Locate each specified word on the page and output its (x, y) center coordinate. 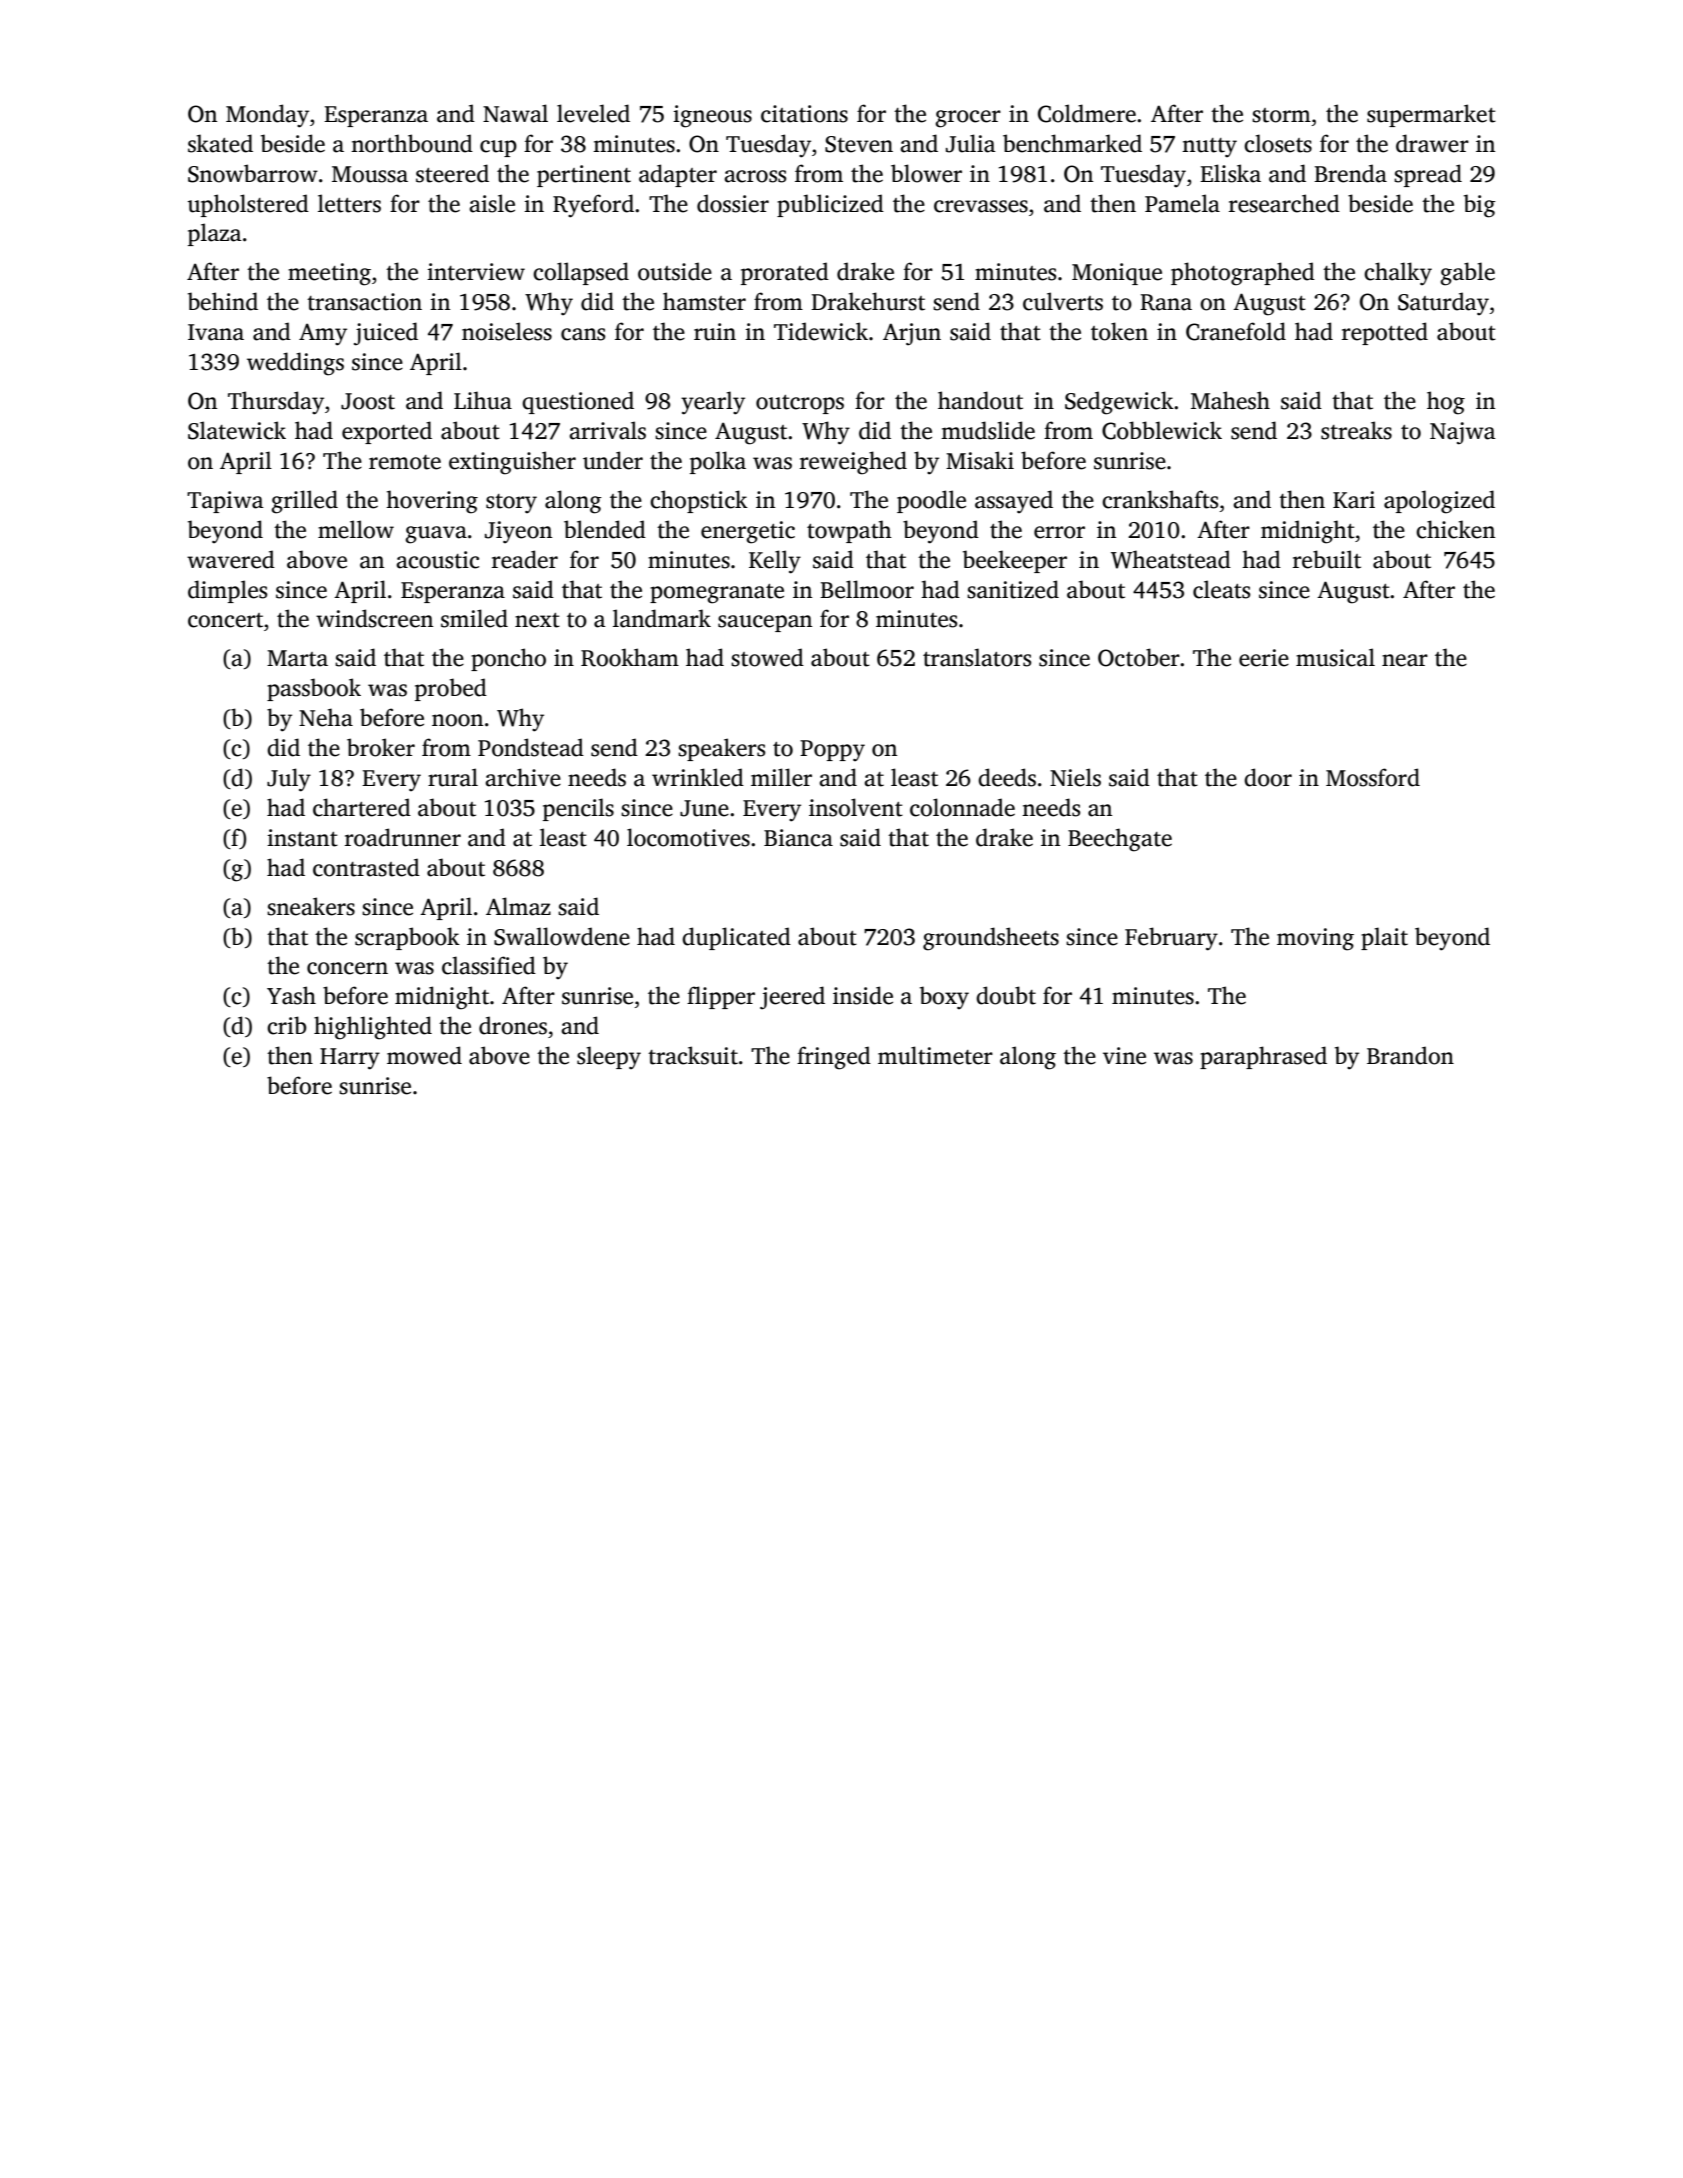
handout (980, 400)
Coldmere (1087, 113)
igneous (712, 116)
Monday (267, 116)
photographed (1243, 274)
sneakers (311, 906)
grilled (304, 502)
